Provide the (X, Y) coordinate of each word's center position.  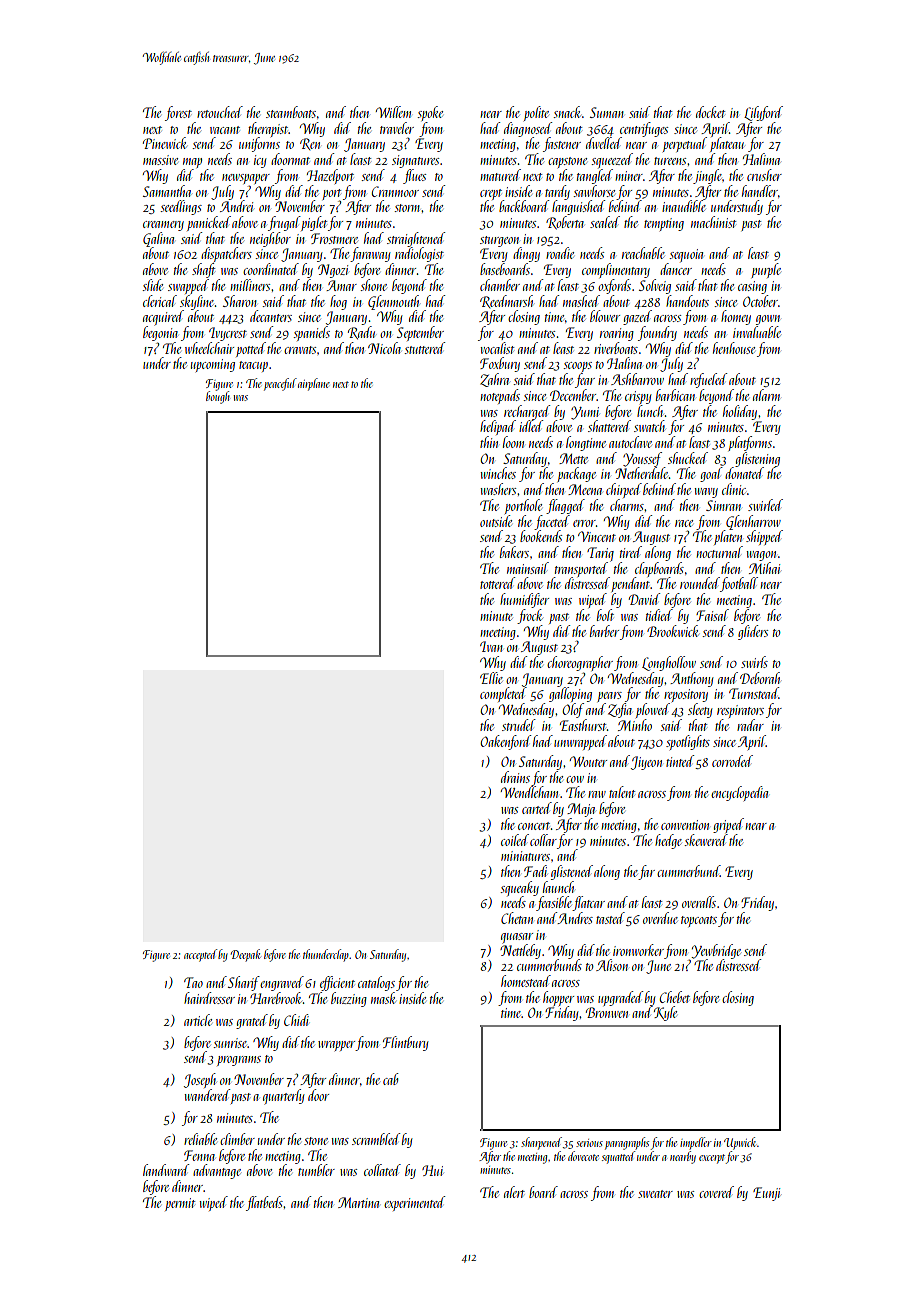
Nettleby (520, 951)
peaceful (280, 384)
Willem (393, 112)
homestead (526, 981)
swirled (765, 505)
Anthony (691, 679)
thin (489, 442)
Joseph (200, 1080)
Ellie (491, 678)
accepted (200, 955)
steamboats (291, 112)
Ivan (491, 646)
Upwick (740, 1143)
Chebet (675, 997)
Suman (607, 112)
